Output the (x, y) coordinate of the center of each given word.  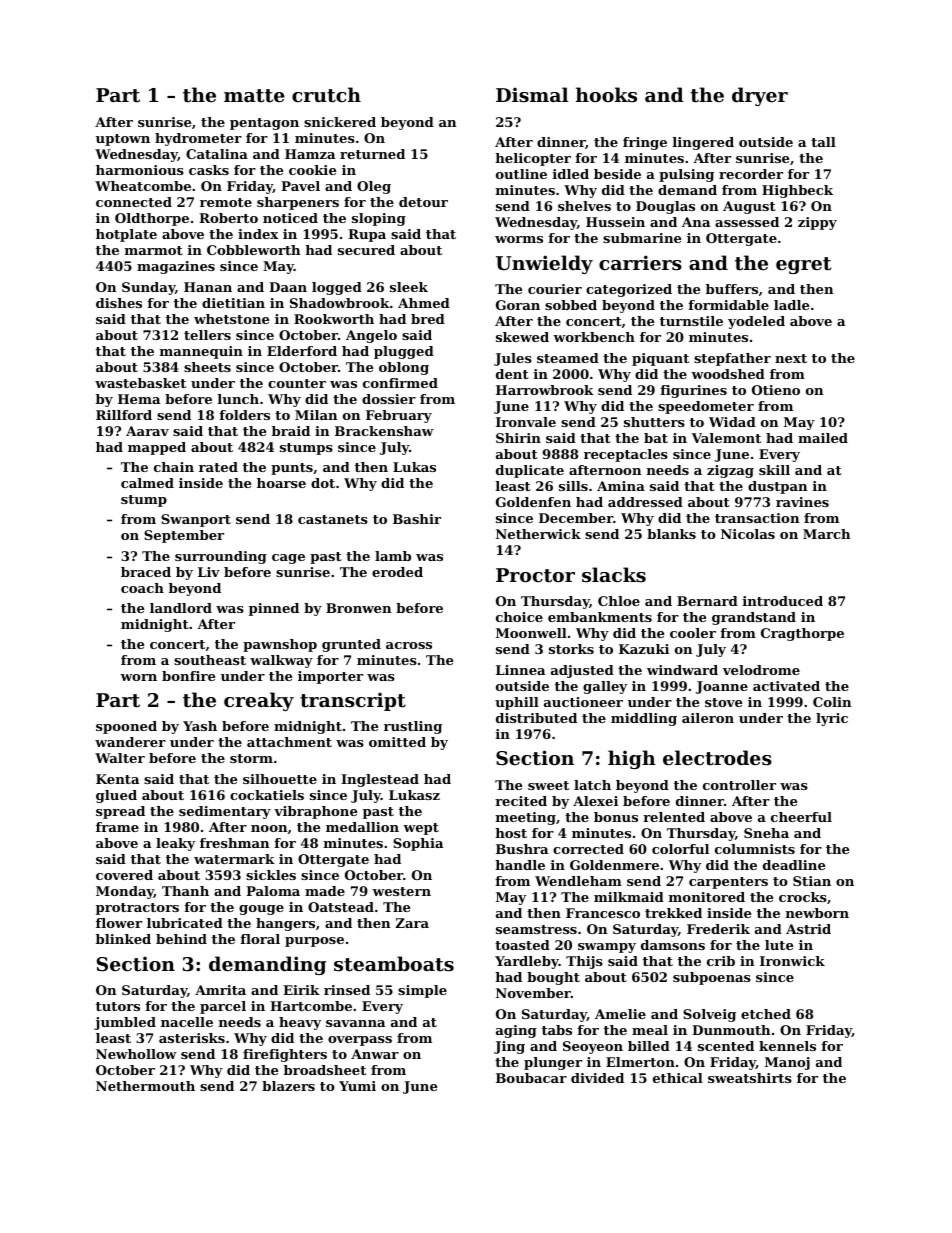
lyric (832, 719)
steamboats (394, 964)
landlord (181, 608)
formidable (728, 305)
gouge (261, 910)
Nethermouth (145, 1086)
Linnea (520, 670)
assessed (747, 222)
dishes (119, 303)
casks (209, 170)
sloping (379, 219)
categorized (629, 290)
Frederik (718, 929)
